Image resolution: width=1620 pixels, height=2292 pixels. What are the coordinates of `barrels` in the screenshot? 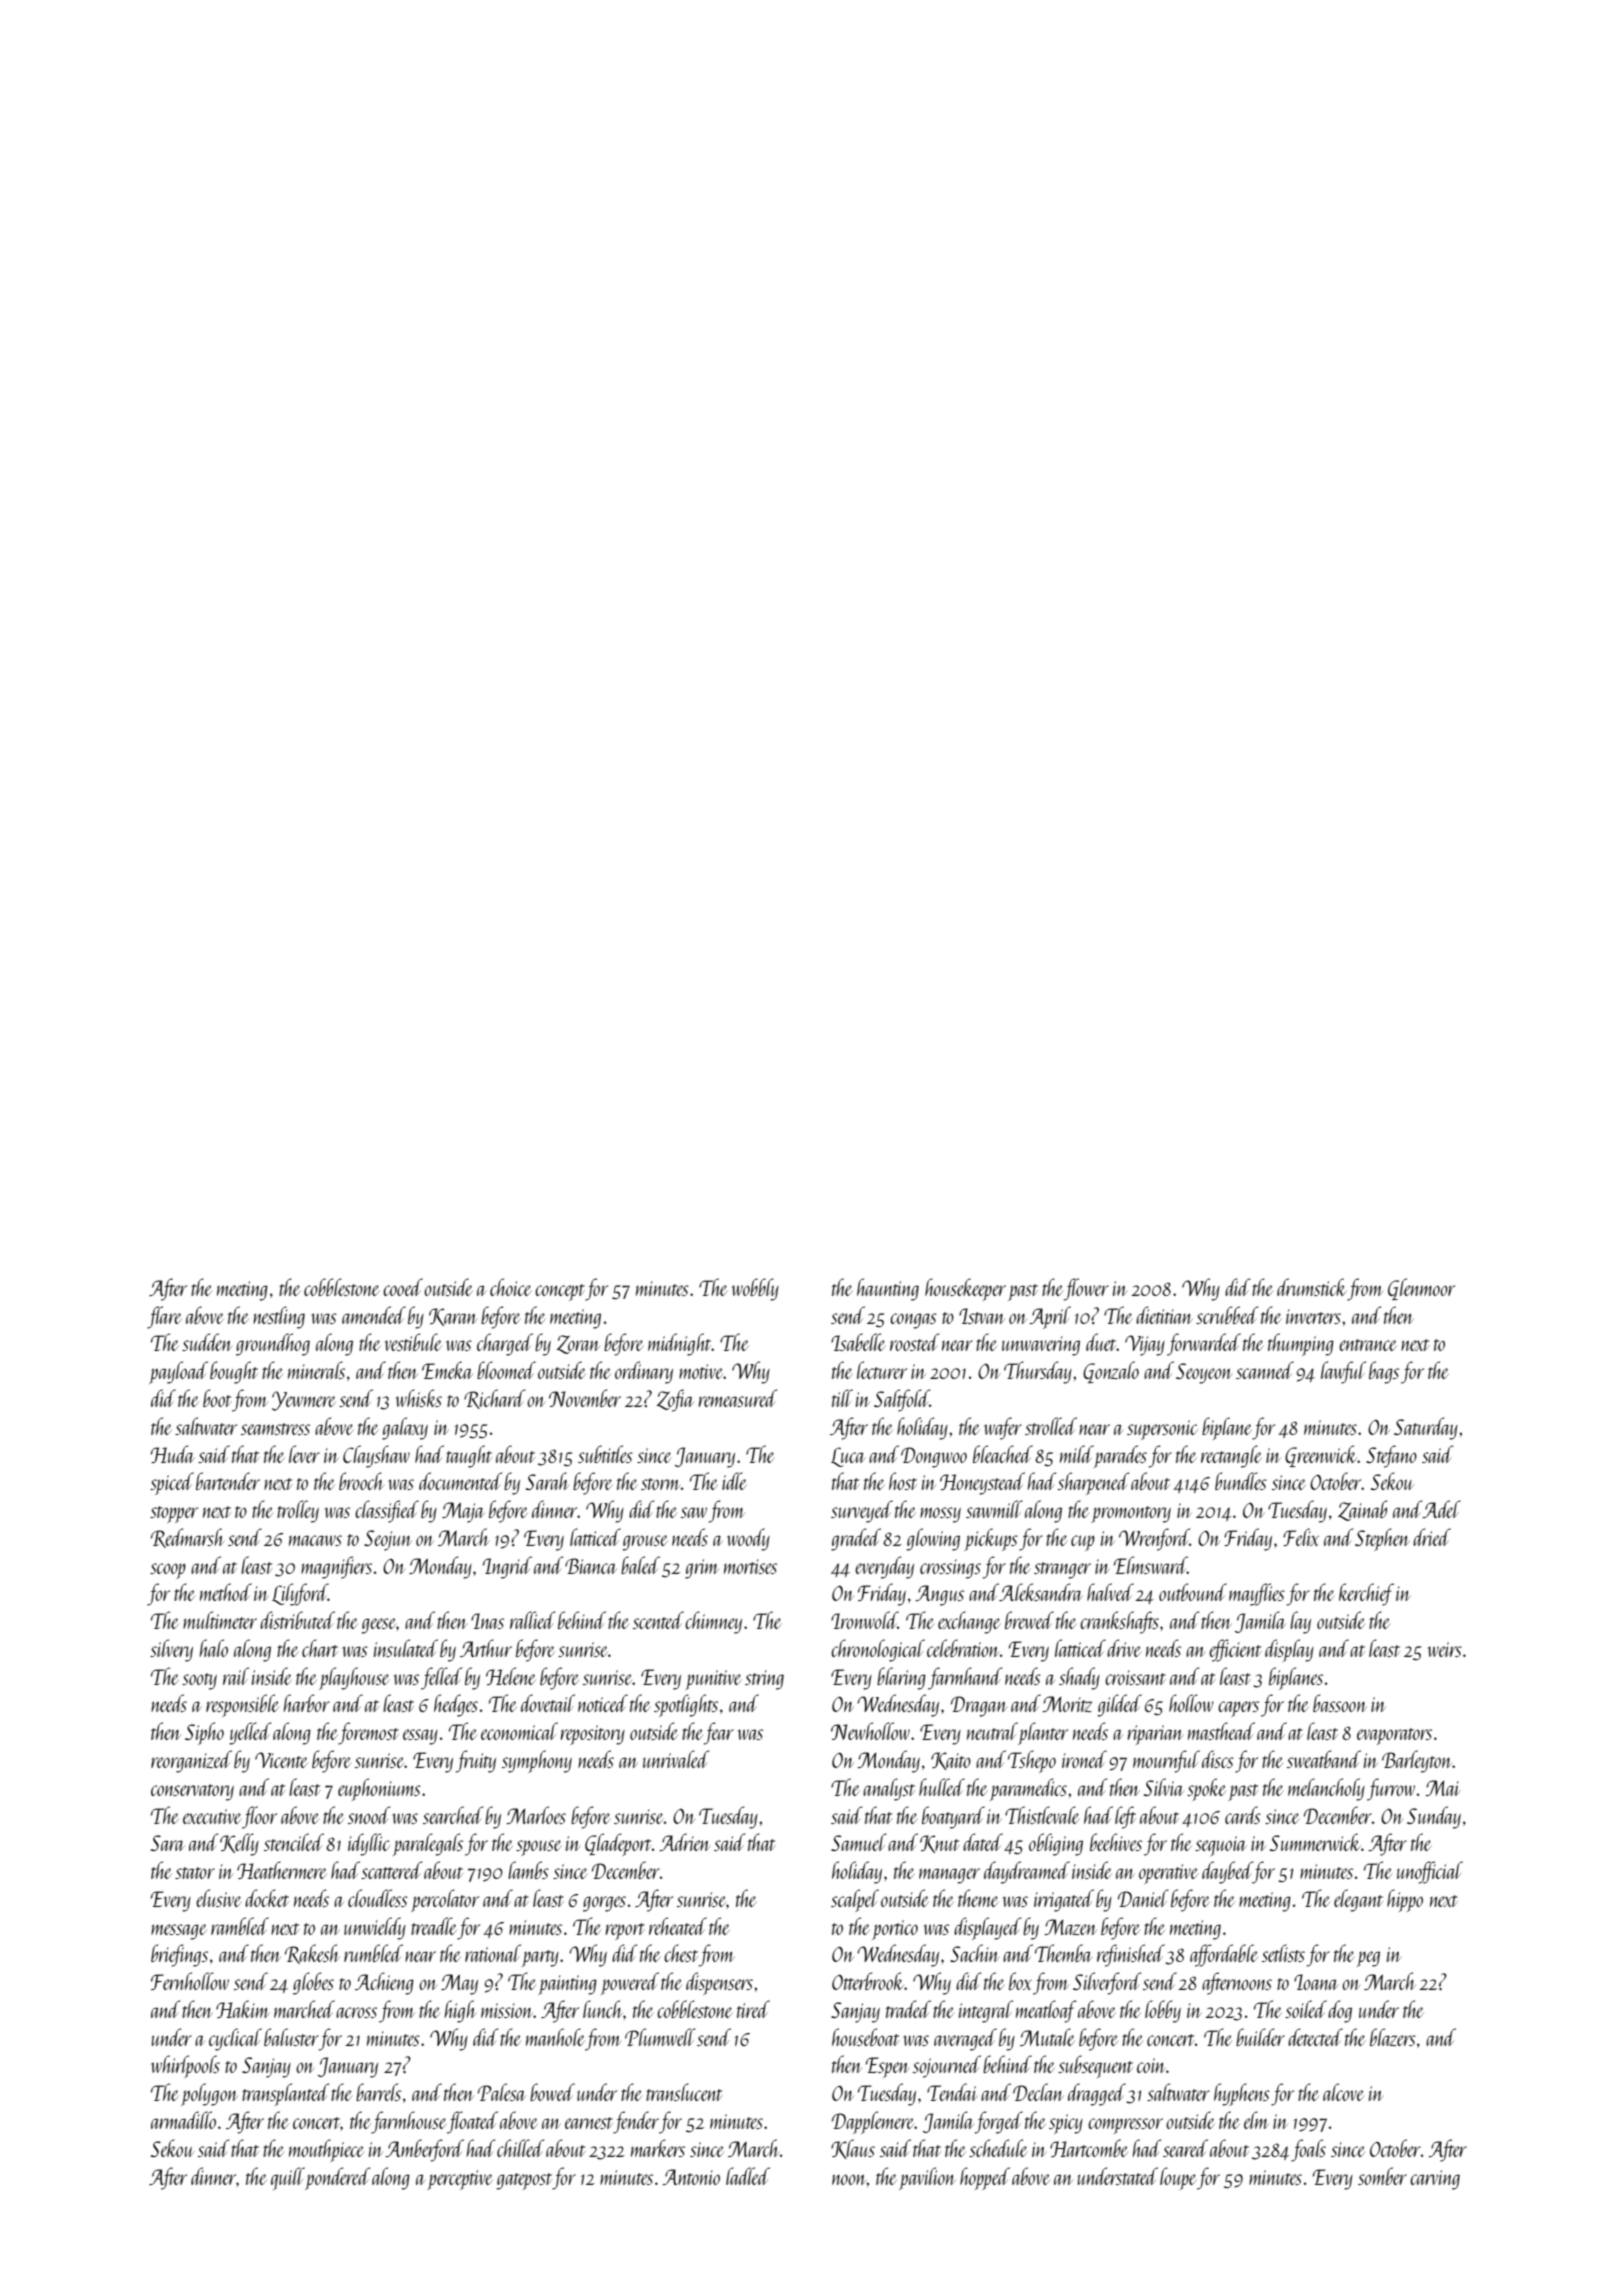 It's located at (378, 2092).
